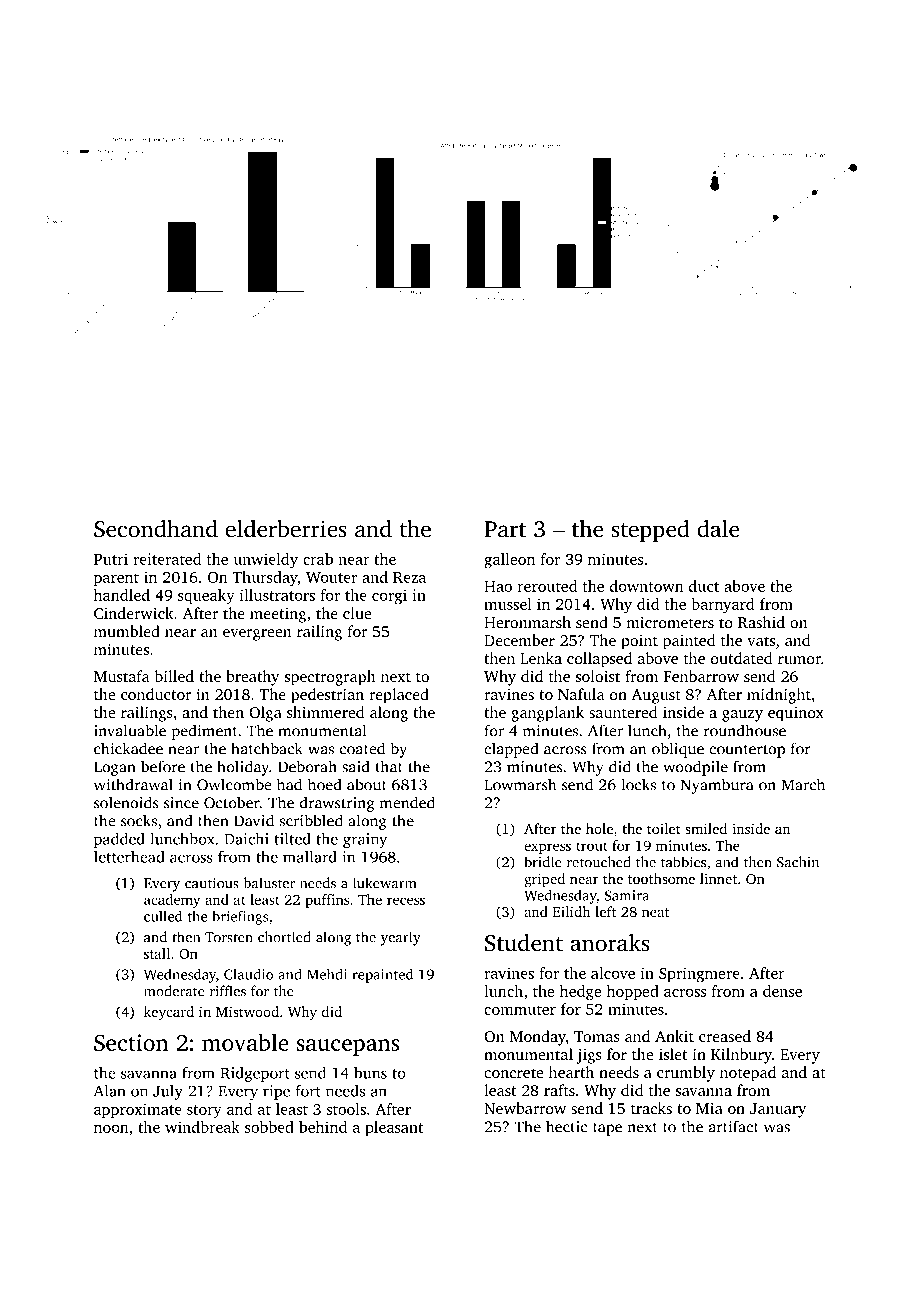 The image size is (924, 1311). Describe the element at coordinates (718, 878) in the document. I see `linnet` at that location.
